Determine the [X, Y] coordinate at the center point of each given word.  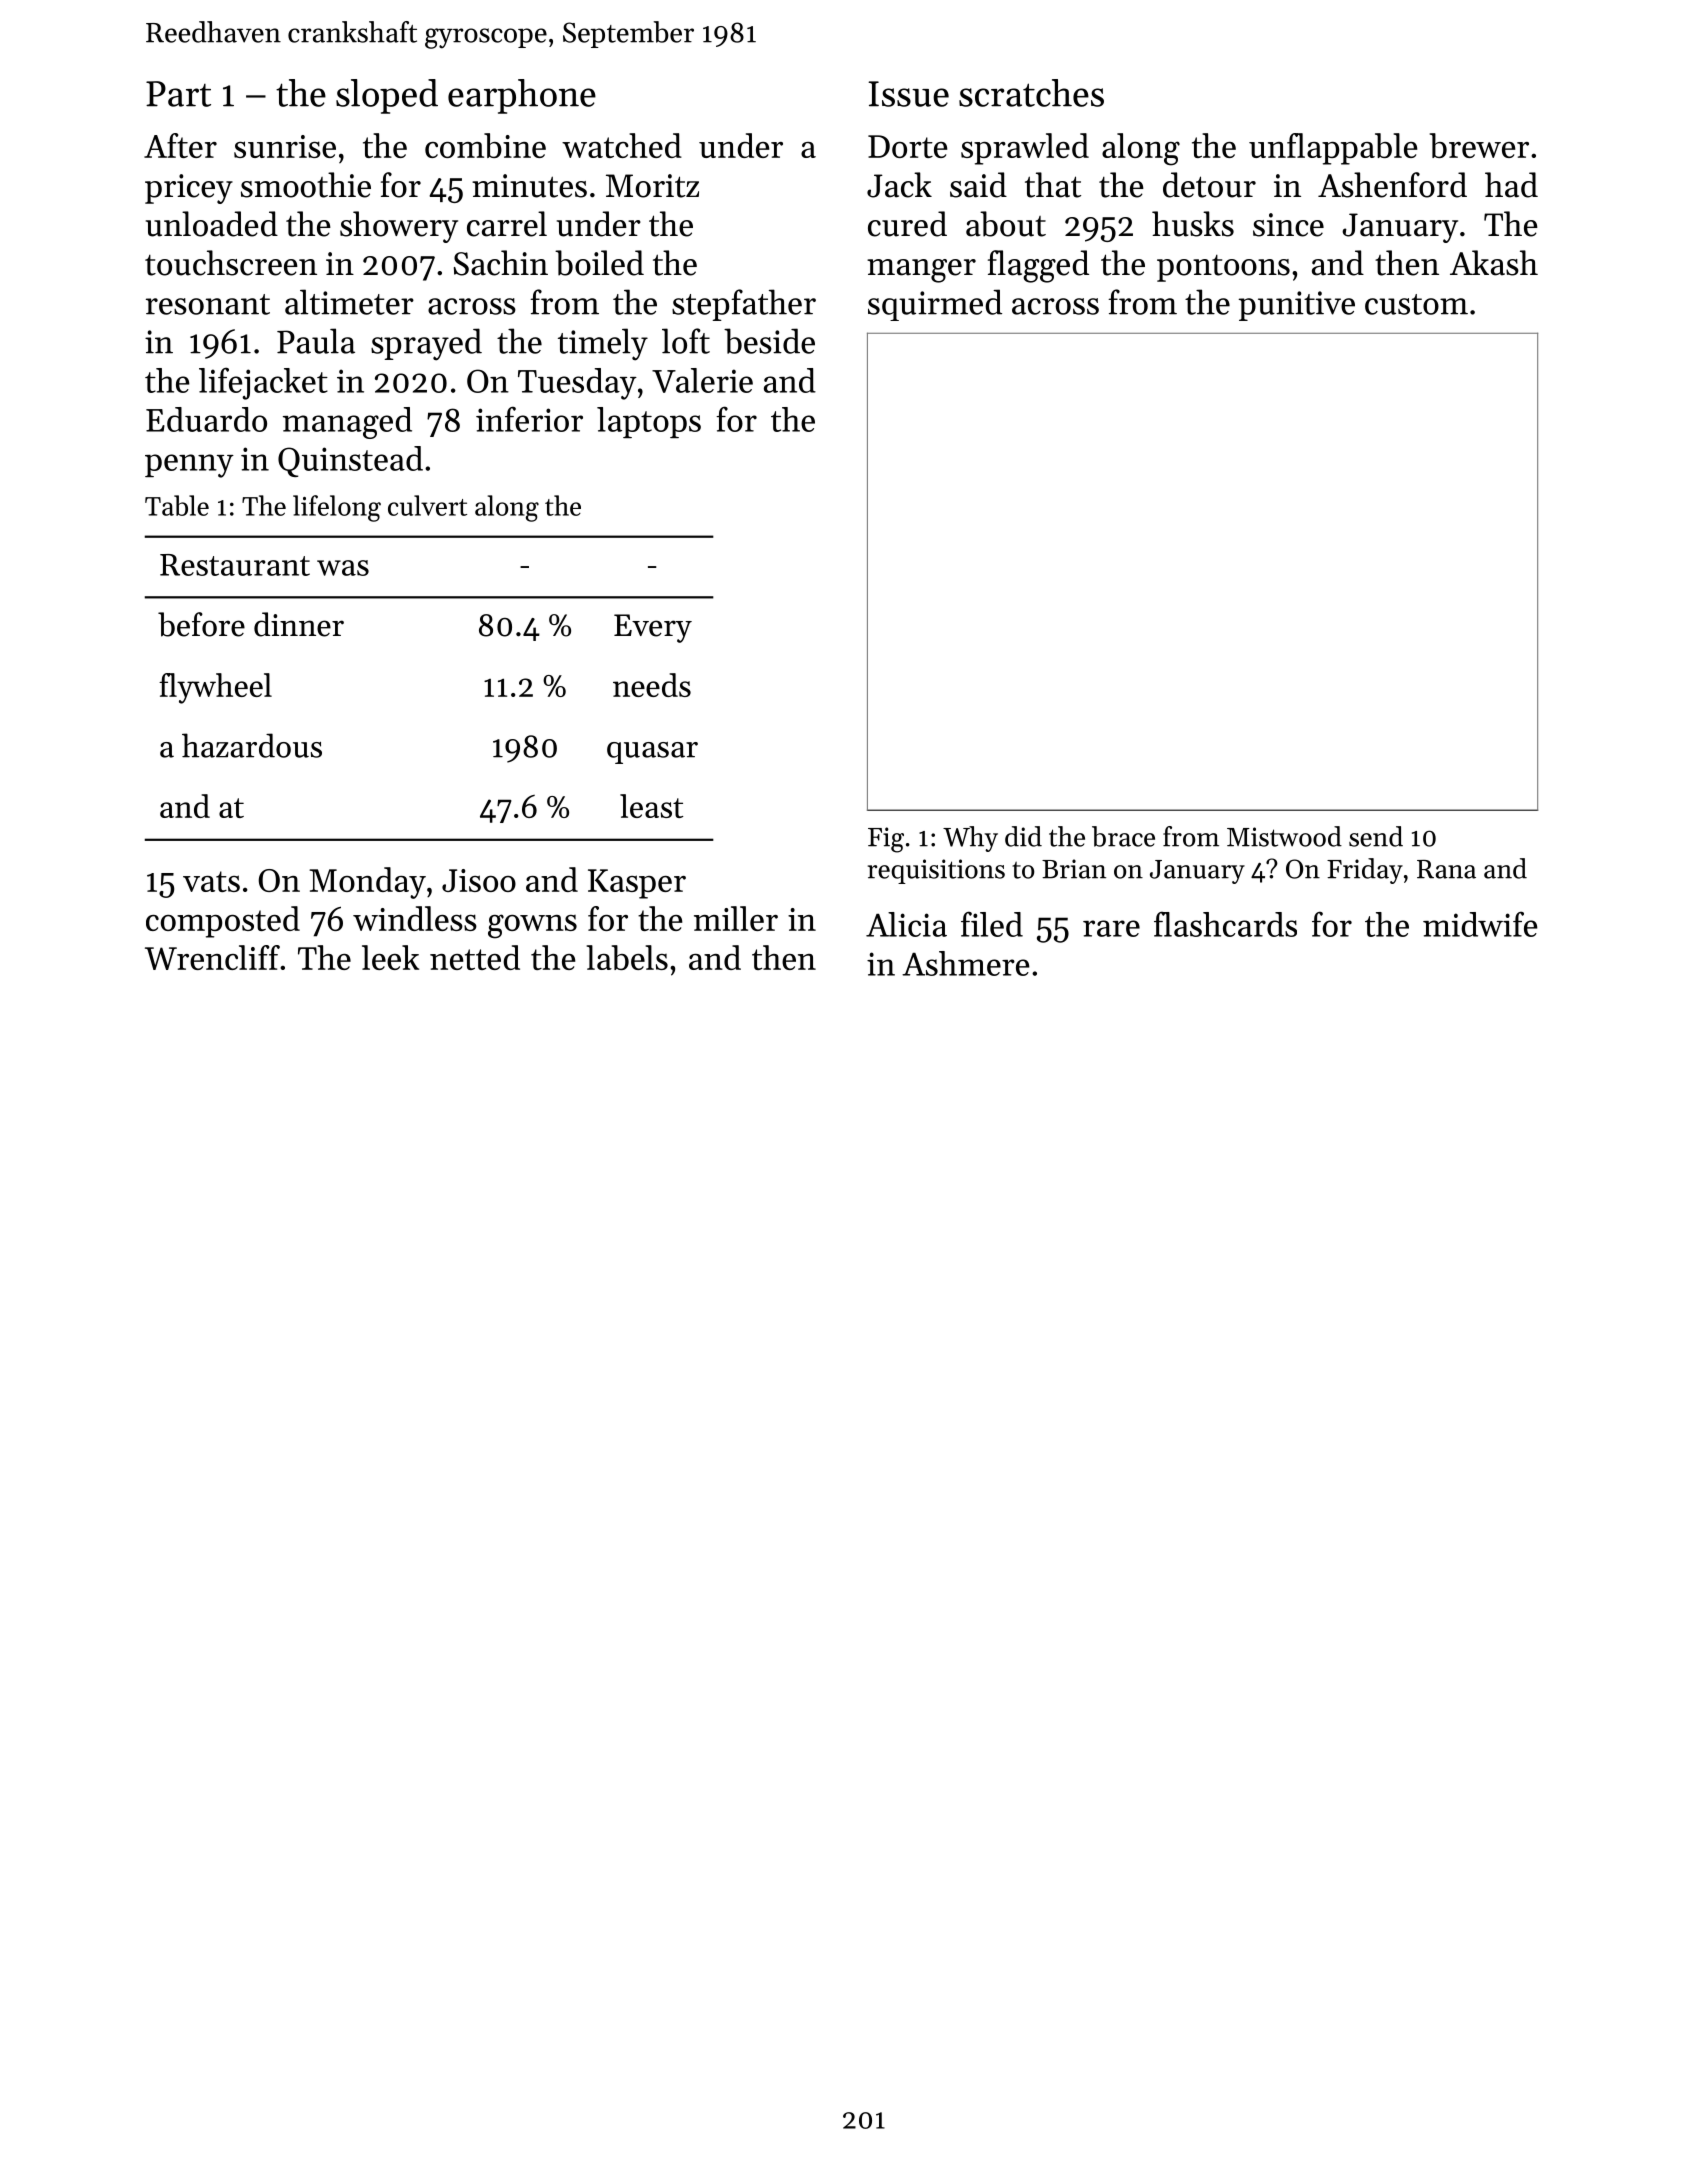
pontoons [1223, 268]
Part [178, 94]
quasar [652, 753]
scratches [1031, 93]
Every [653, 628]
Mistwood [1284, 836]
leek [390, 957]
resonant [208, 304]
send [1376, 836]
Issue [908, 94]
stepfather [744, 305]
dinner [299, 624]
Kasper [637, 884]
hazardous [252, 745]
